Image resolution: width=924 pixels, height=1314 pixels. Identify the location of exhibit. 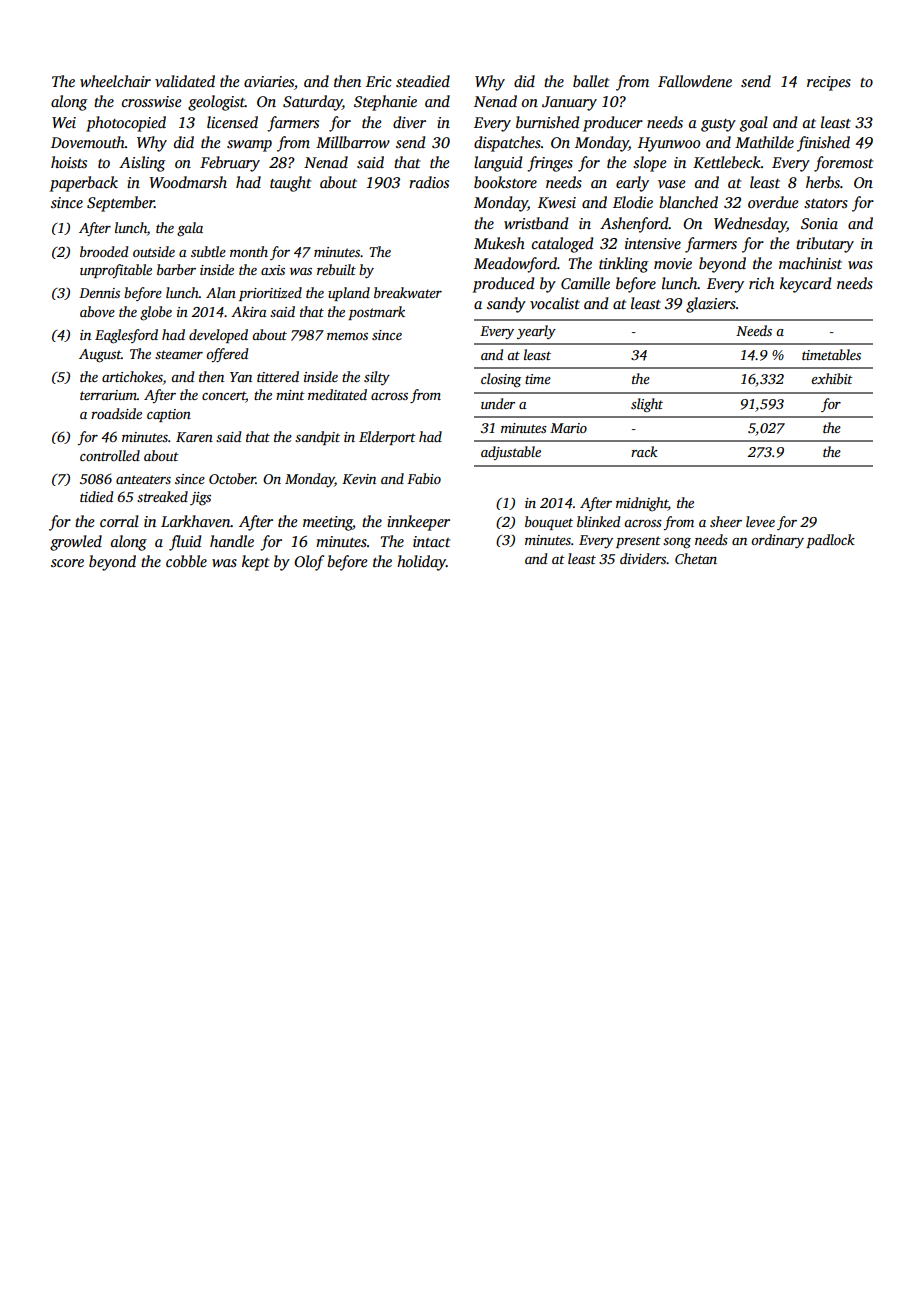
(832, 378).
